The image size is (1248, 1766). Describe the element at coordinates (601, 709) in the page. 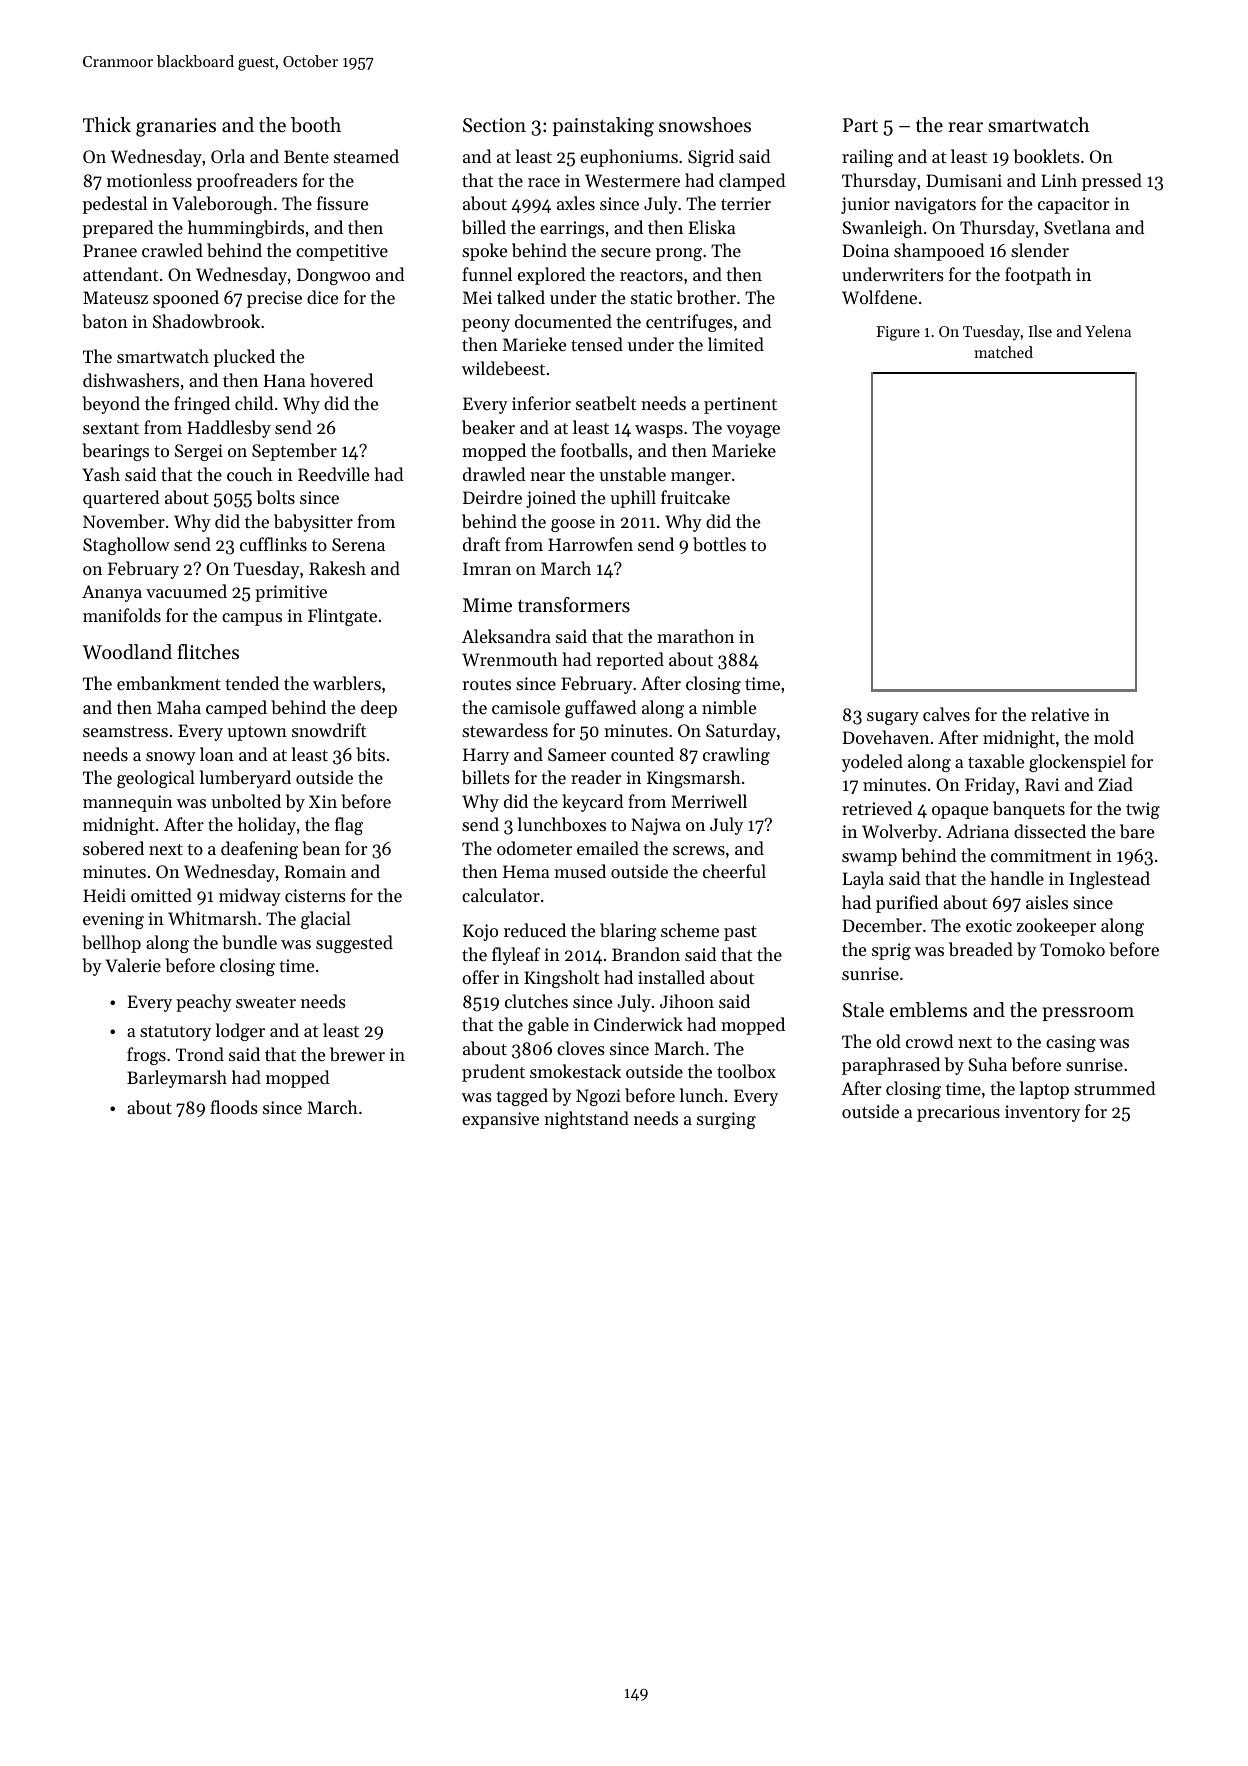

I see `guffawed` at that location.
